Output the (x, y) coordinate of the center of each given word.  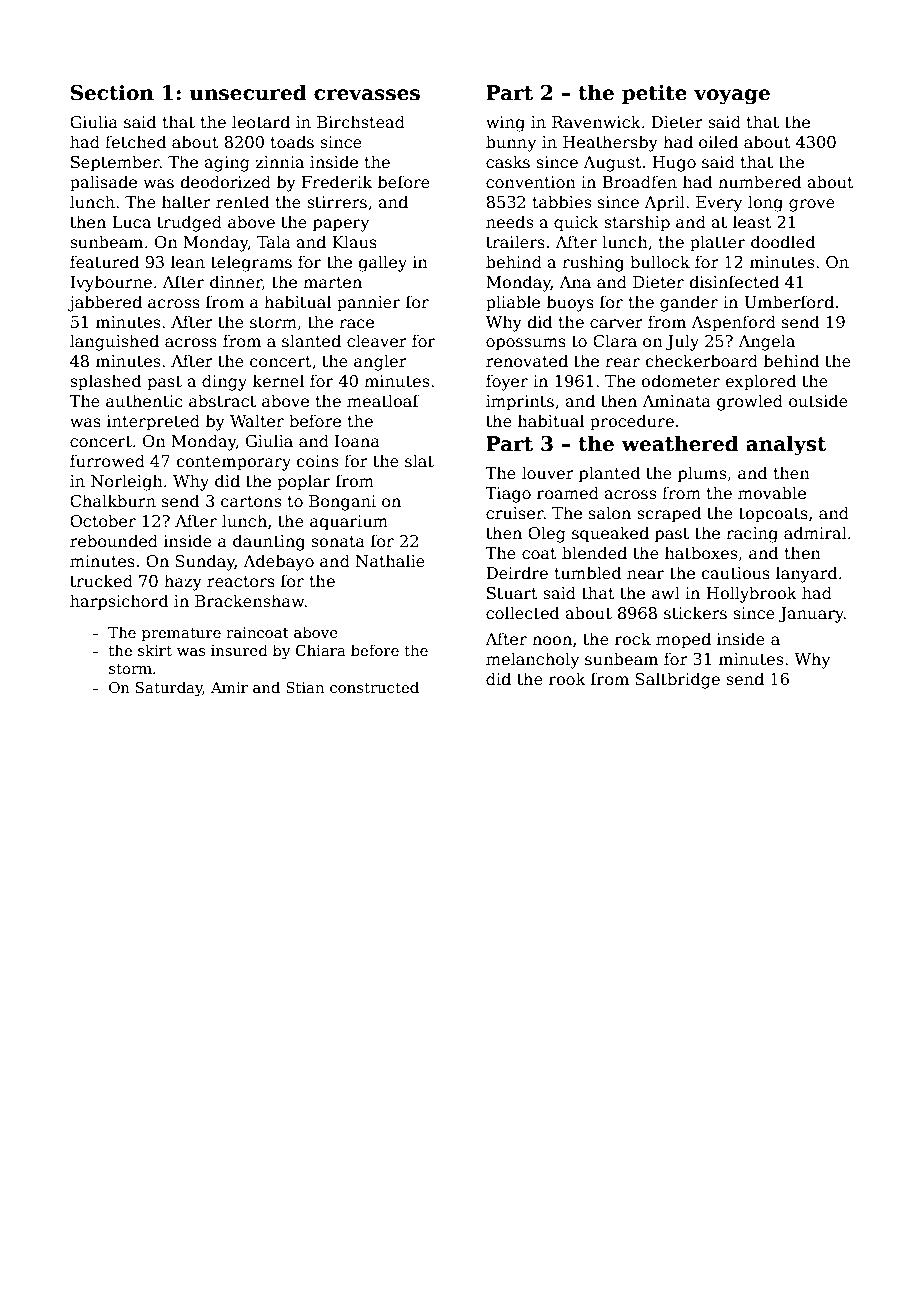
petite (654, 94)
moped (683, 640)
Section (112, 93)
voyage (732, 97)
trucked (101, 581)
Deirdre (517, 573)
